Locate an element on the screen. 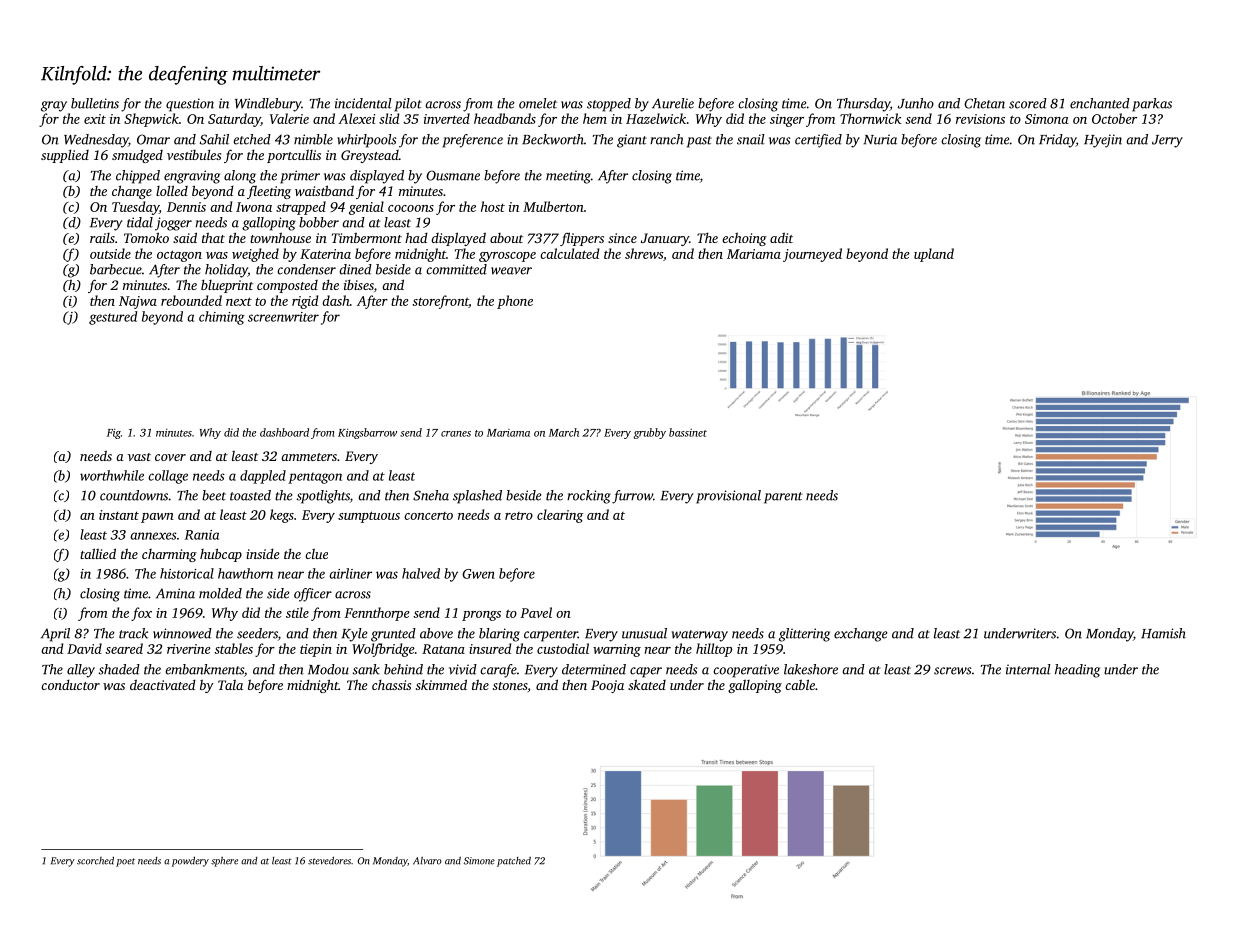  glittering is located at coordinates (804, 635).
